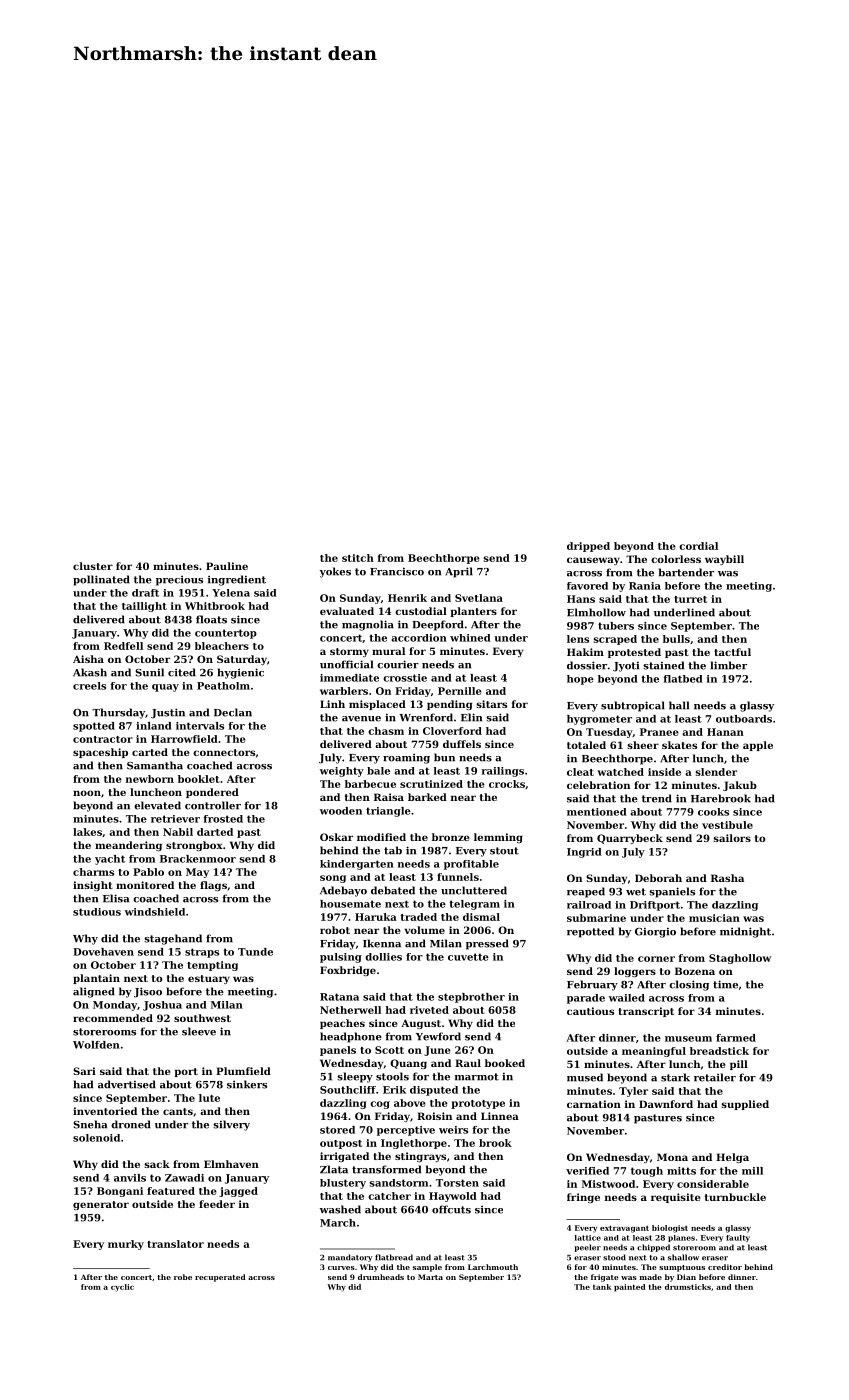 The image size is (849, 1400). I want to click on cluster, so click(93, 566).
